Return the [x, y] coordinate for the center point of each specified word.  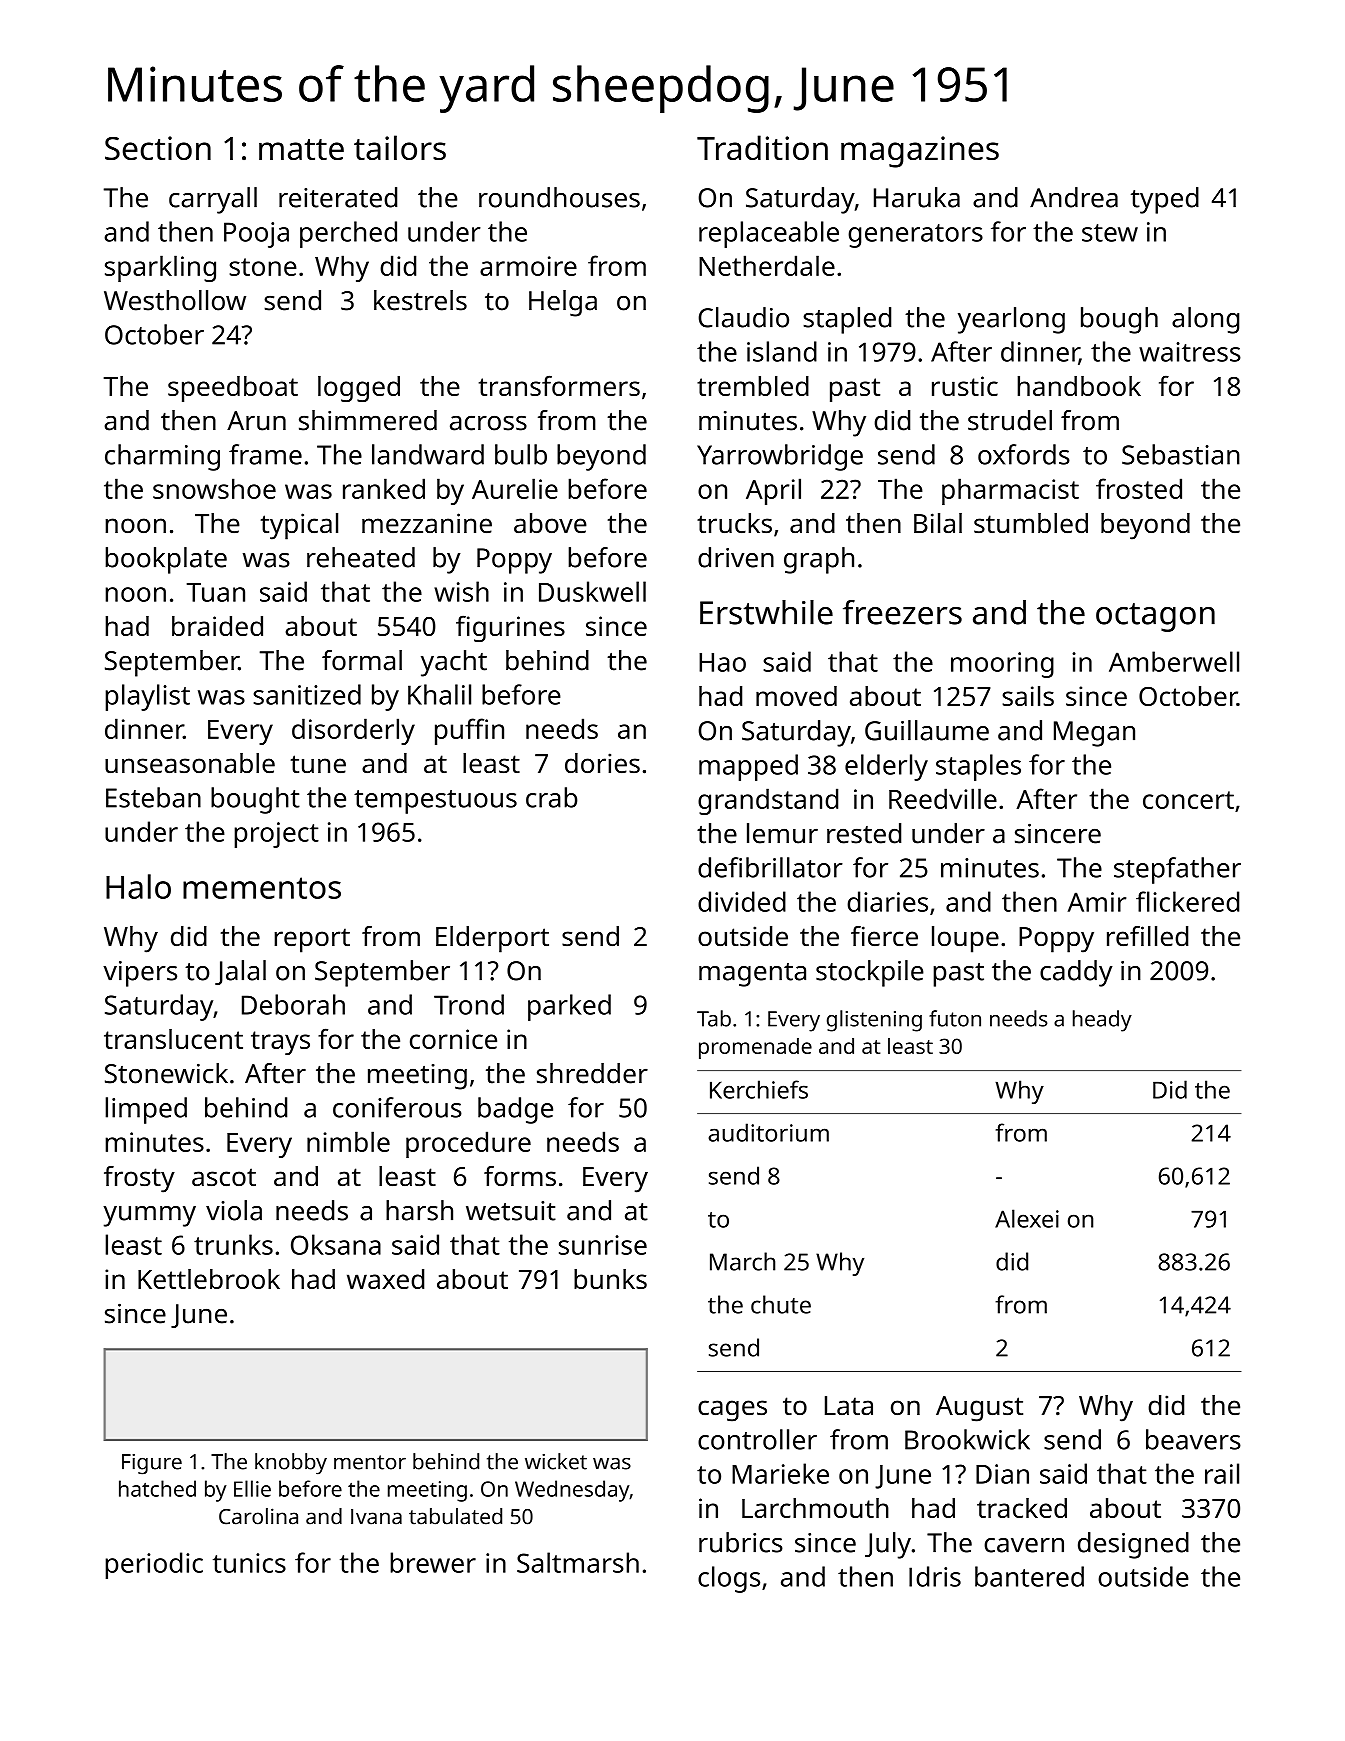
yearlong [1011, 320]
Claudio [743, 317]
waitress [1190, 352]
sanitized [307, 694]
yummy [149, 1216]
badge [515, 1110]
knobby [291, 1464]
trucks [734, 523]
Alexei [1027, 1218]
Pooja [256, 235]
